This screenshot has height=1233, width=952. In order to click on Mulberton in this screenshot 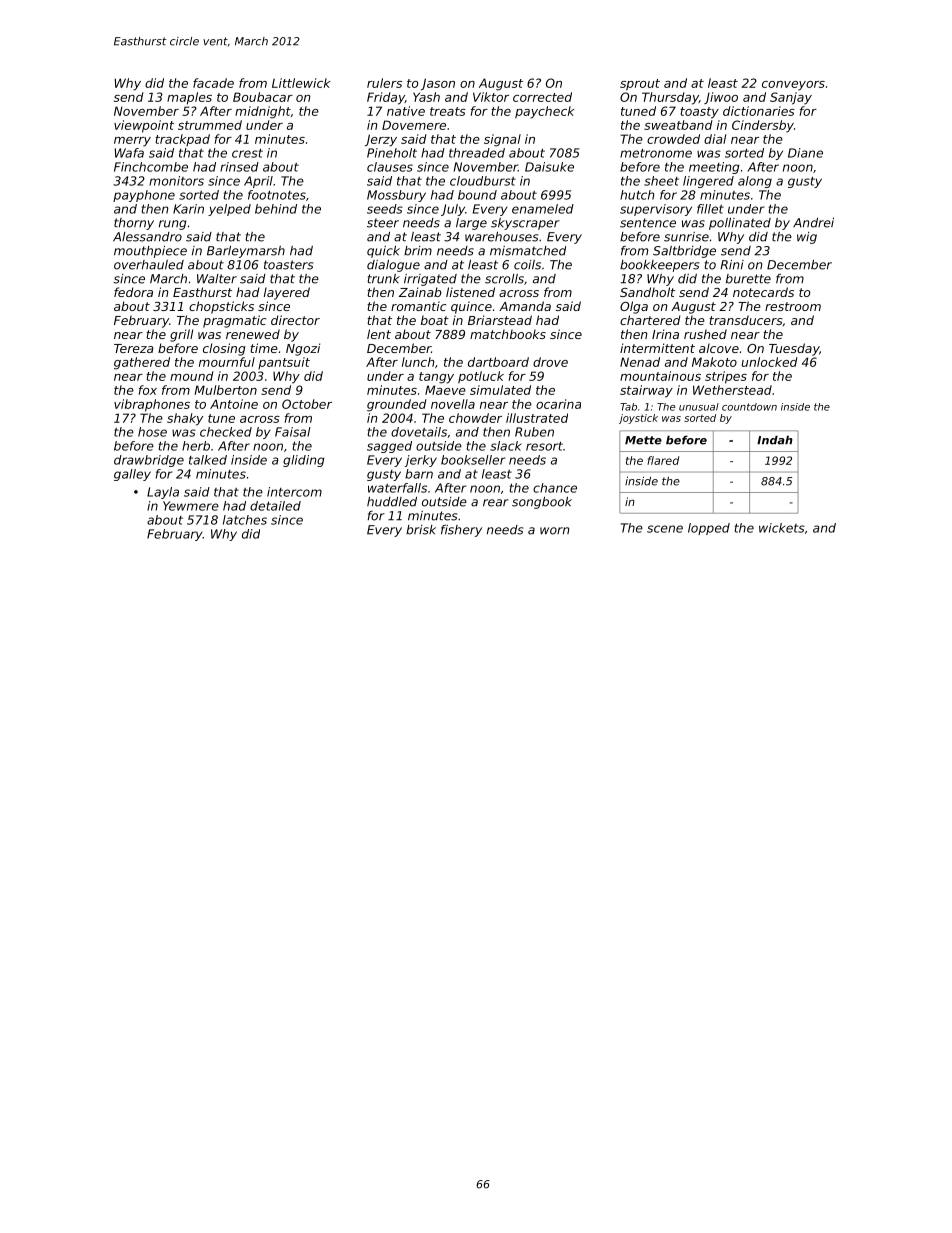, I will do `click(225, 390)`.
